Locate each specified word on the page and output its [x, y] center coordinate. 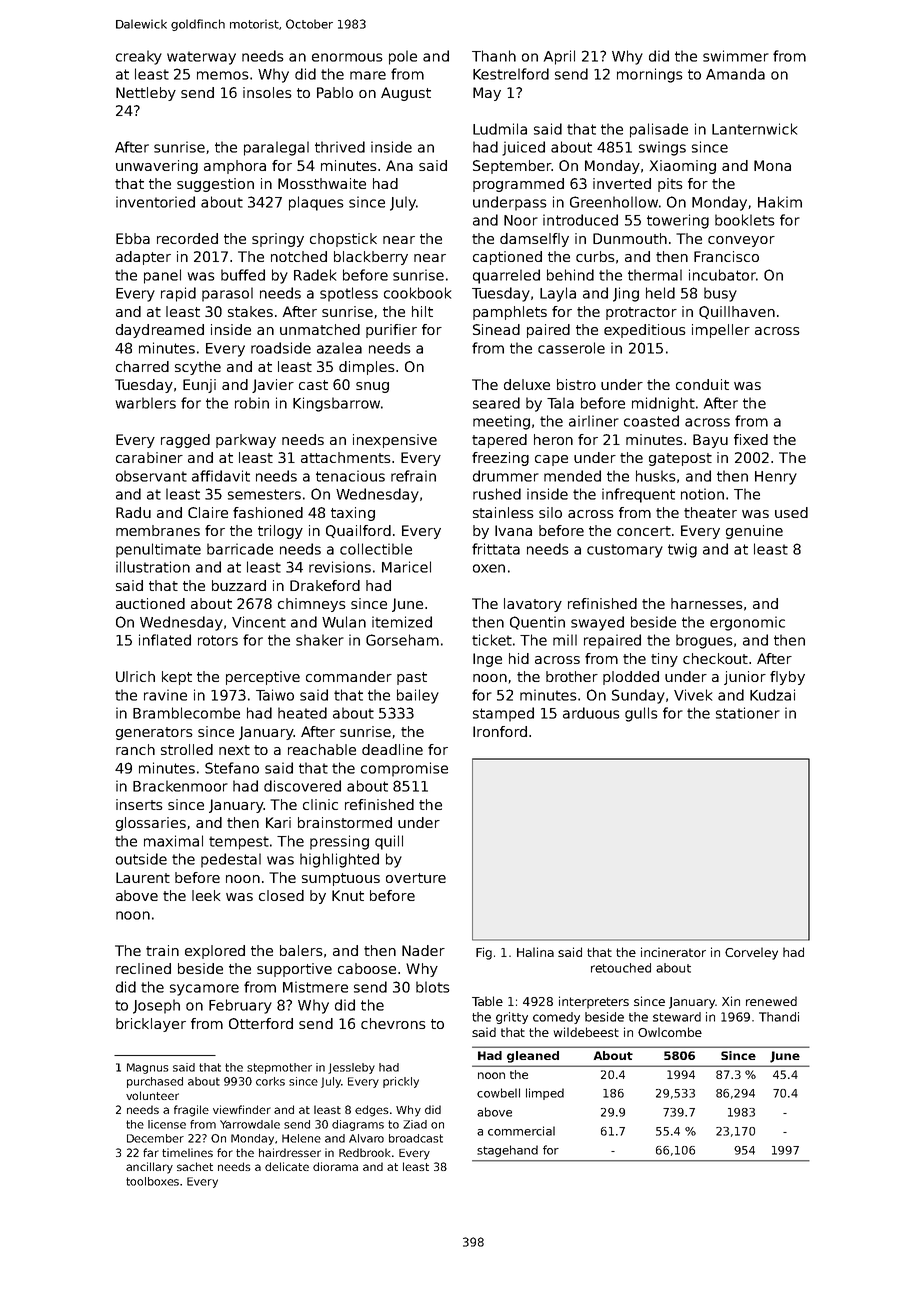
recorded [187, 238]
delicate [287, 1166]
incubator [722, 275]
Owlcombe [670, 1032]
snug [372, 387]
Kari [278, 822]
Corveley [751, 953]
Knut [348, 895]
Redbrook [365, 1152]
